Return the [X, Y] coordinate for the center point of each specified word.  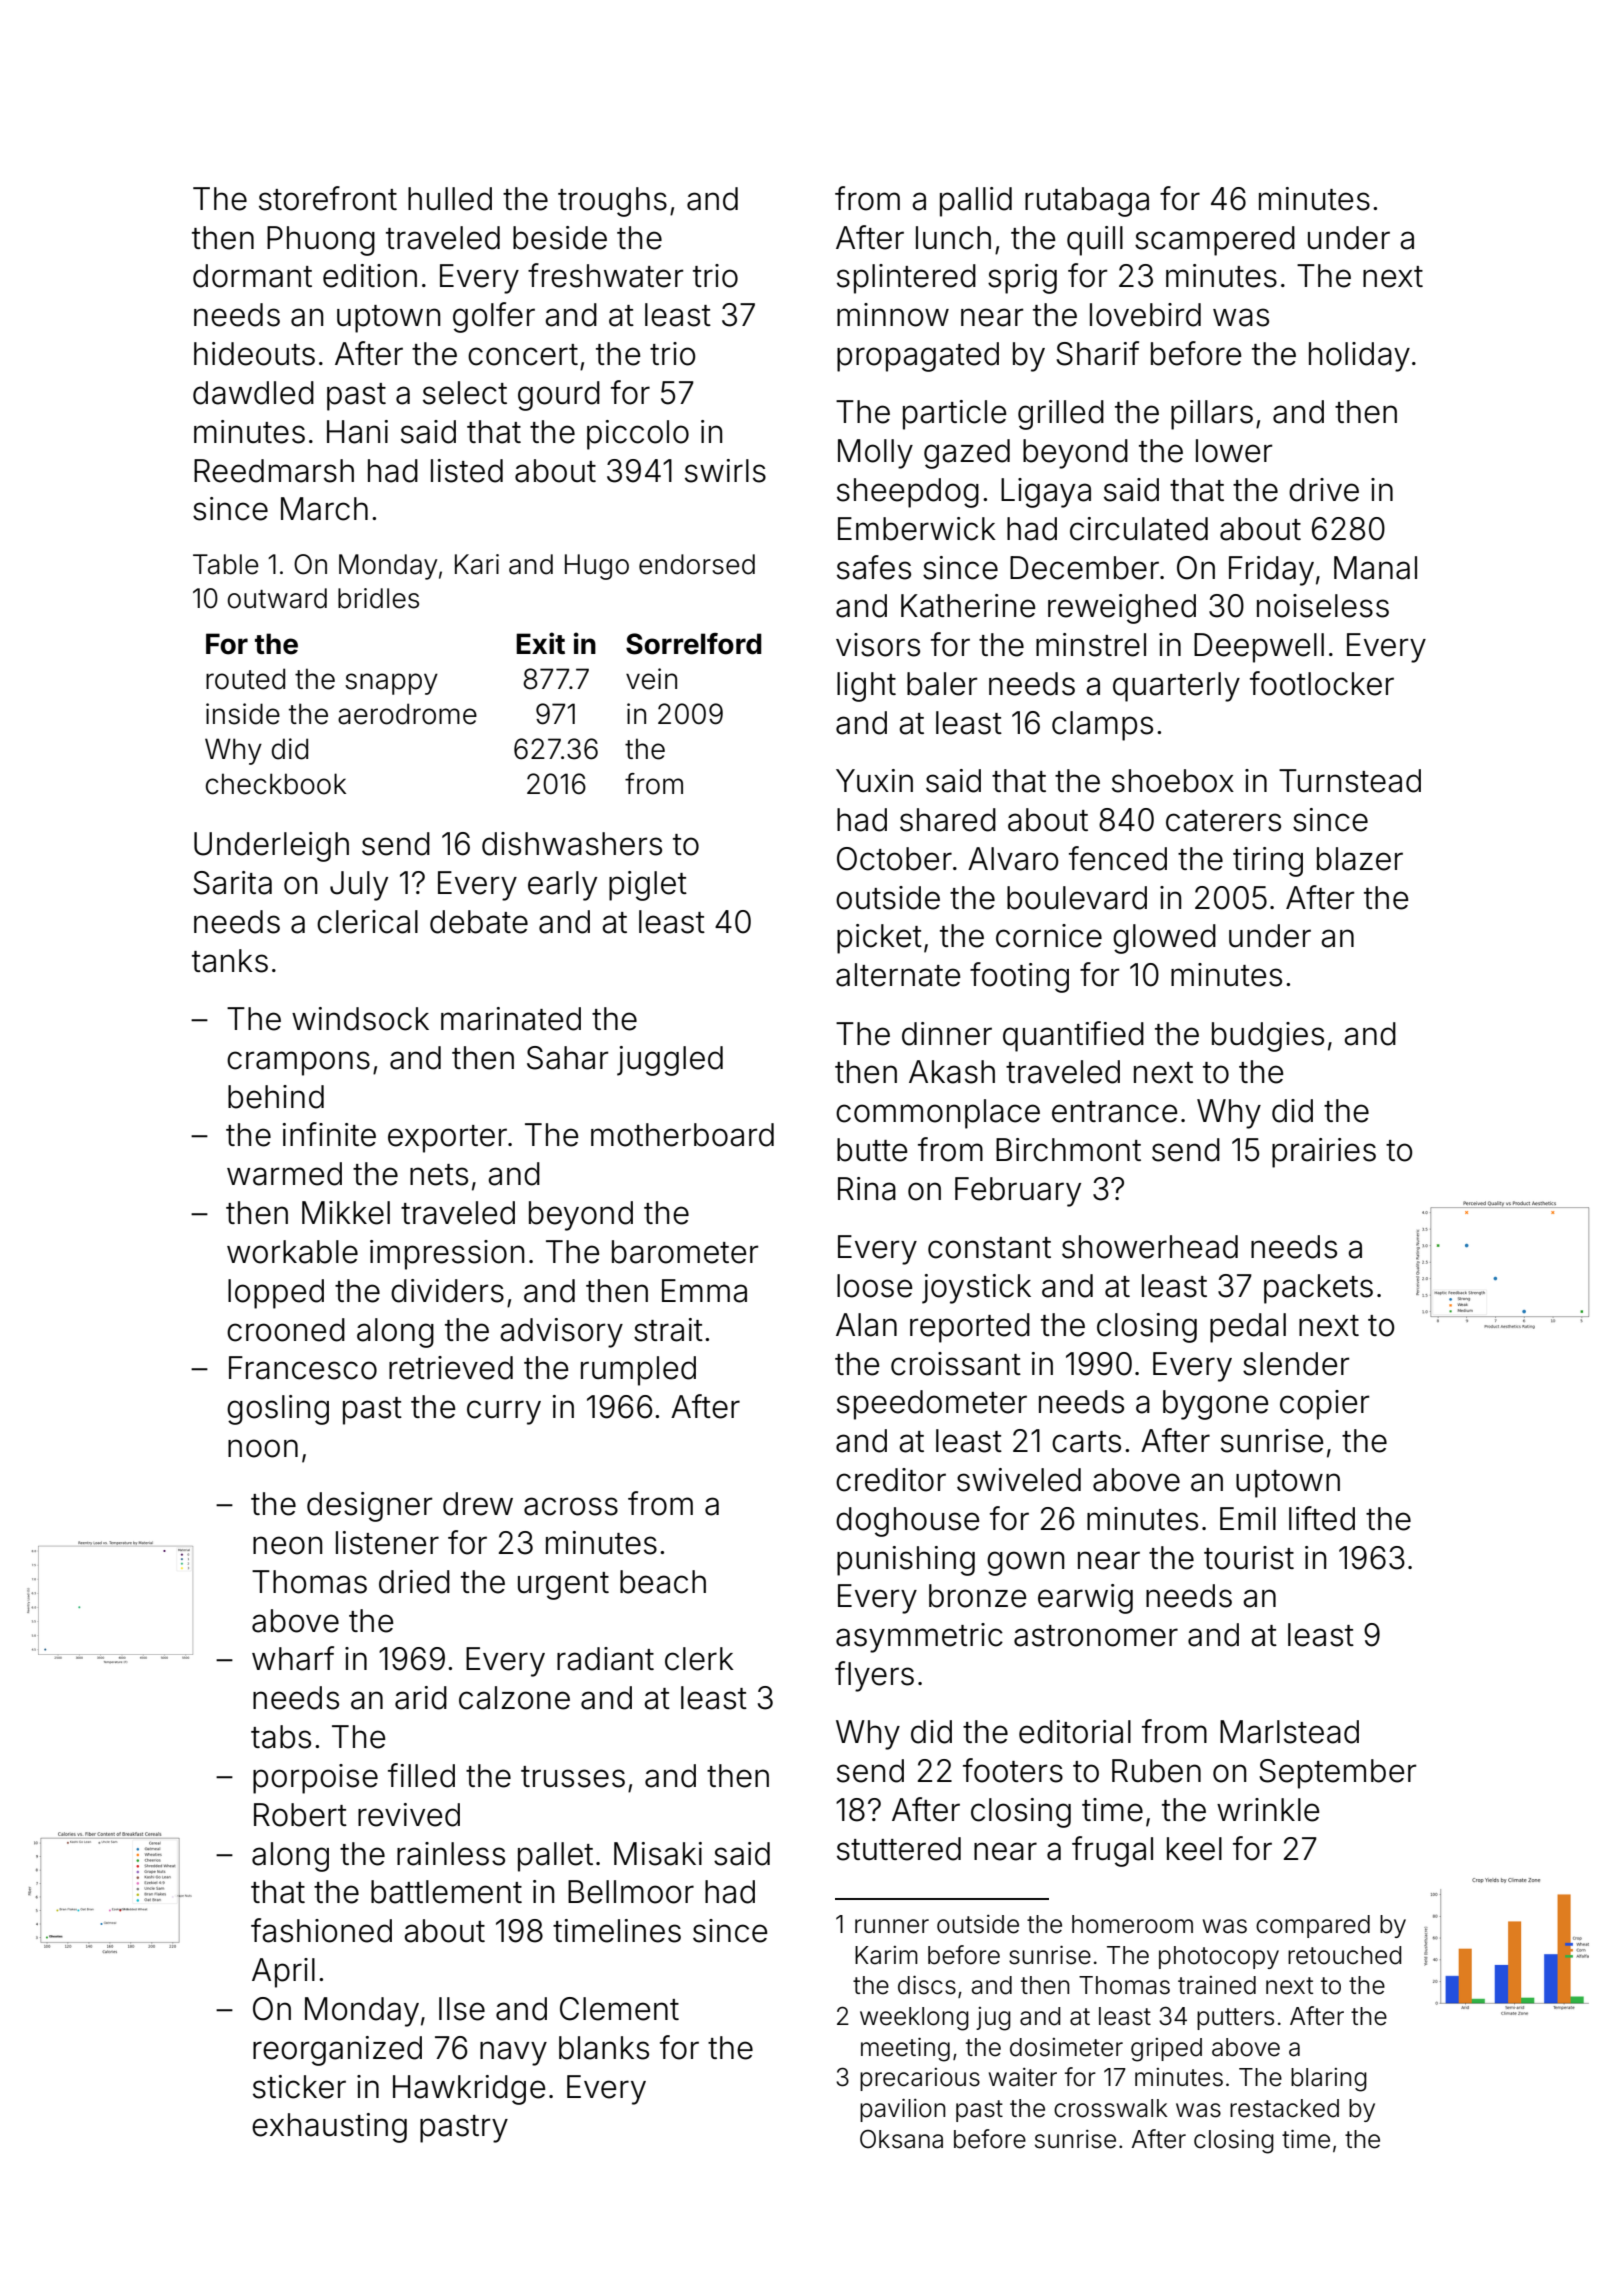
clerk [699, 1659]
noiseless [1323, 606]
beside [560, 238]
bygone [1216, 1405]
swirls [725, 471]
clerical [367, 922]
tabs [281, 1737]
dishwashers [572, 844]
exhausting [329, 2128]
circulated [1139, 529]
